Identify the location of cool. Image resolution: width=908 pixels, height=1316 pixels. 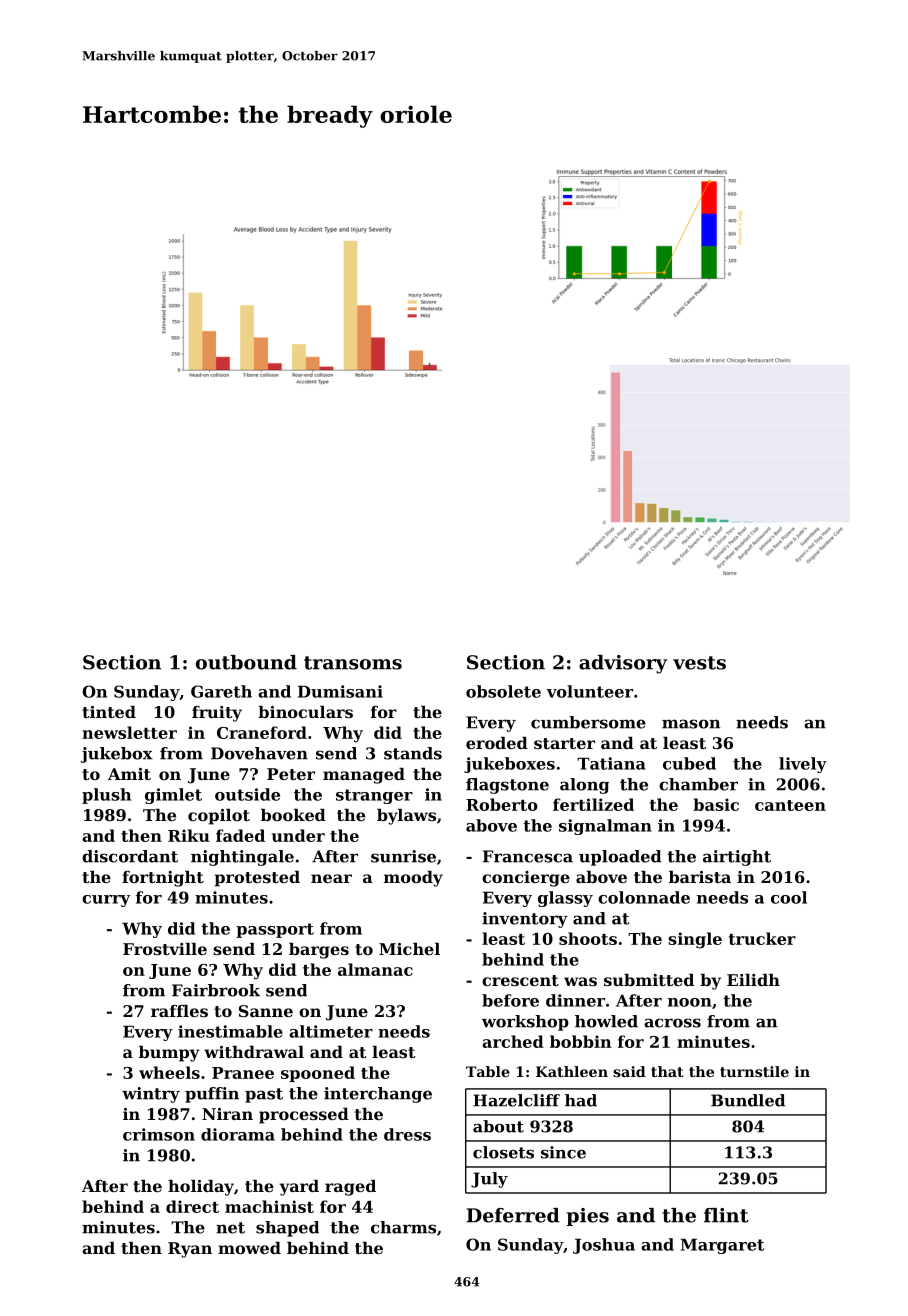
(789, 897).
